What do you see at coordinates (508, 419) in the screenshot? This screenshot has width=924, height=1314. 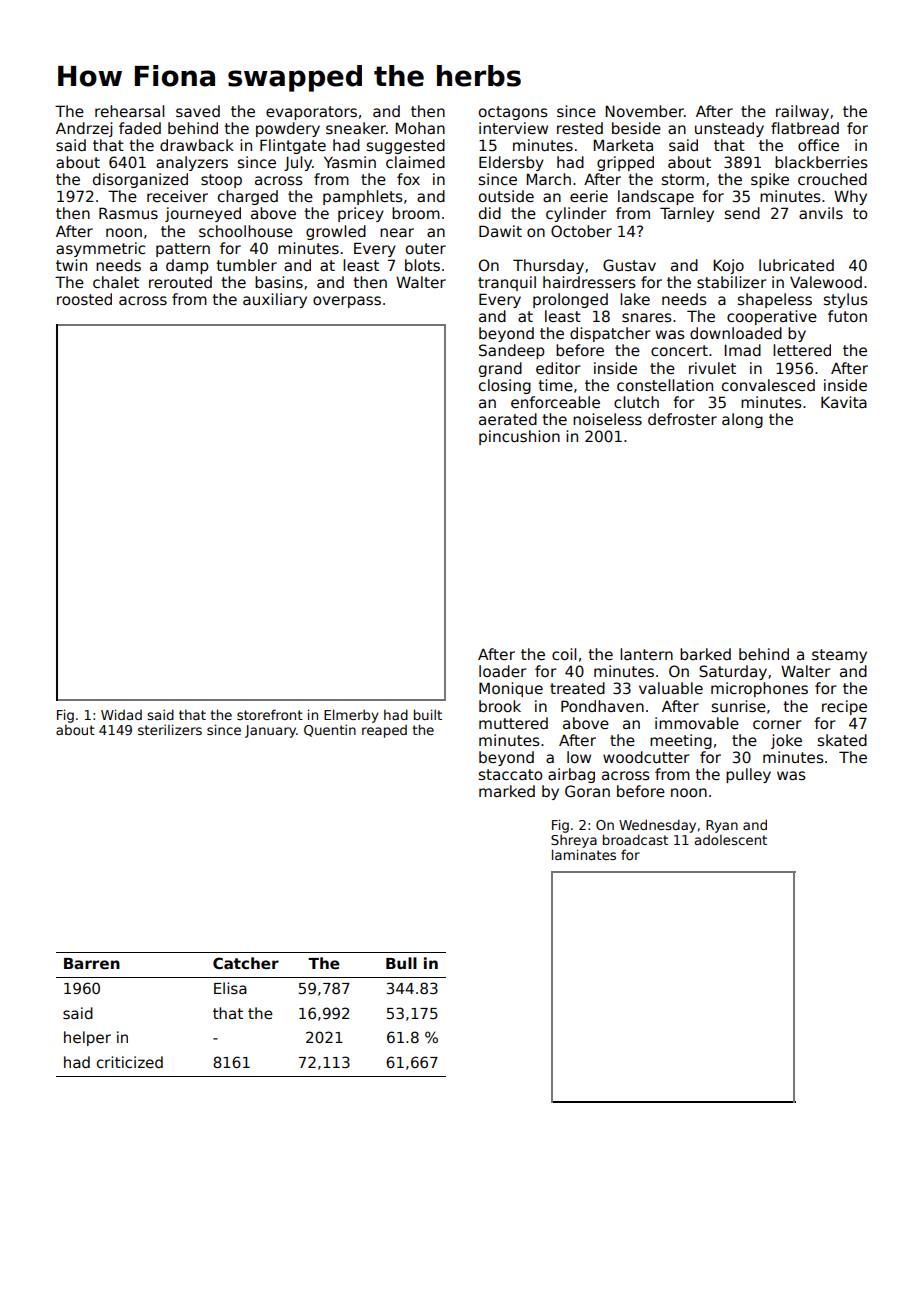 I see `aerated` at bounding box center [508, 419].
